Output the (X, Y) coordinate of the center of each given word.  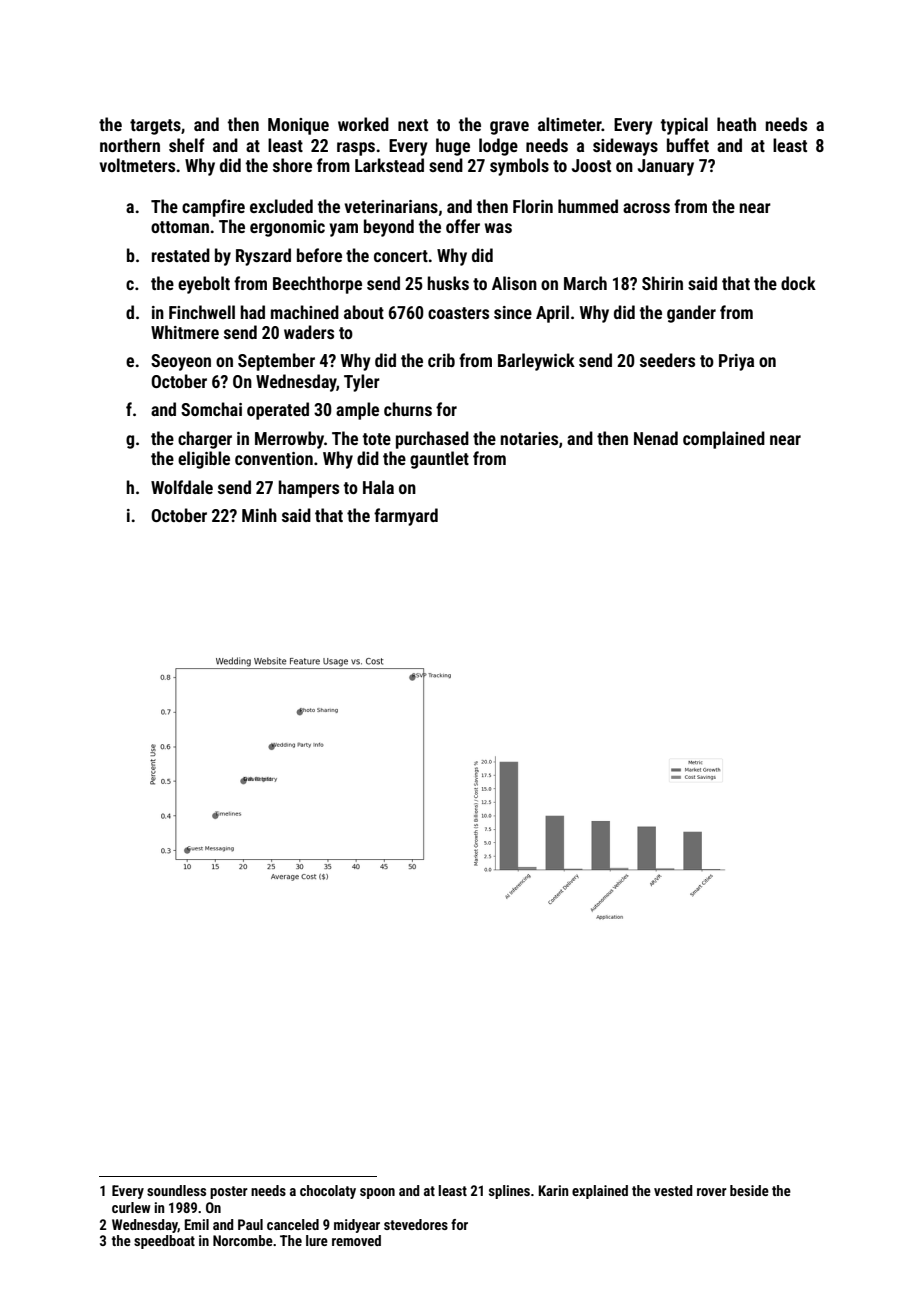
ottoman (180, 227)
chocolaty (328, 1192)
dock (798, 283)
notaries (529, 438)
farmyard (406, 517)
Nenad (656, 438)
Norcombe (243, 1240)
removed (356, 1240)
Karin (553, 1190)
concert (401, 256)
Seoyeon (181, 362)
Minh (259, 515)
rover (712, 1192)
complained (724, 440)
